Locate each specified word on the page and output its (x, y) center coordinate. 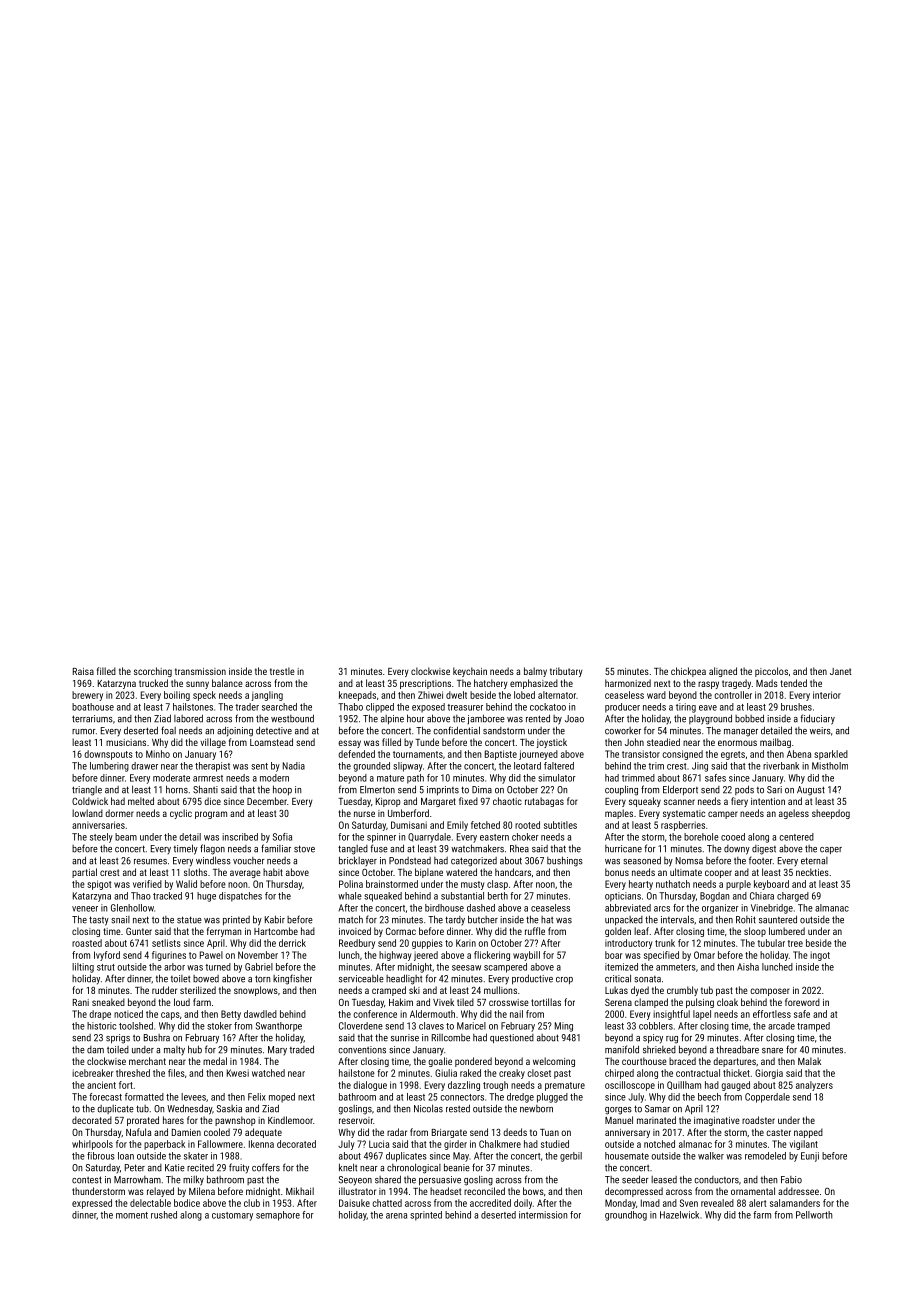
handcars (513, 872)
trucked (153, 683)
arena (396, 1216)
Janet (840, 671)
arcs (662, 909)
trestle (282, 671)
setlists (166, 943)
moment (132, 1215)
